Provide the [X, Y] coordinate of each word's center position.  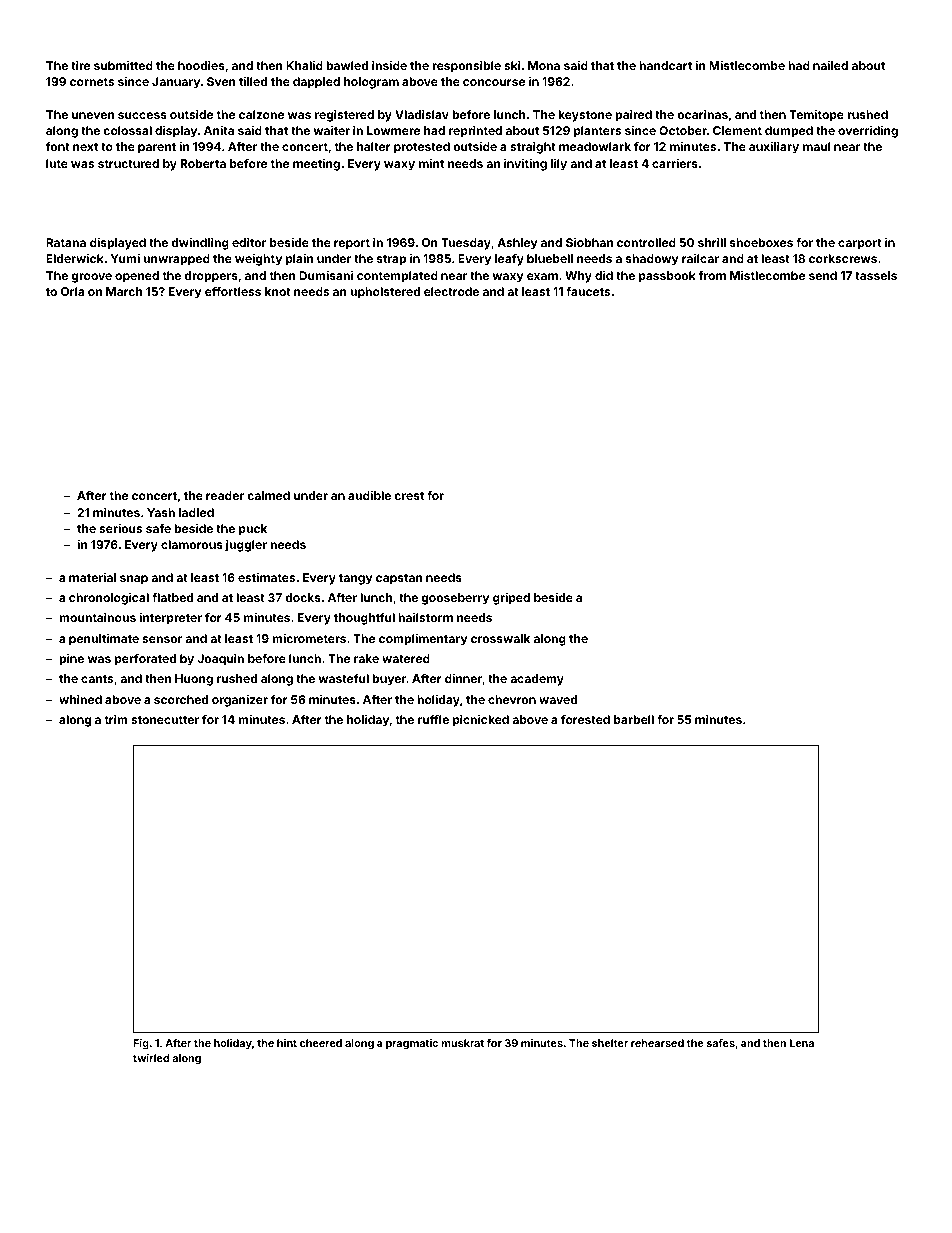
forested [585, 719]
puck [253, 530]
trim [116, 719]
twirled [151, 1058]
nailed [830, 65]
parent [157, 148]
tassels [876, 275]
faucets [588, 291]
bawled [347, 65]
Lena [802, 1043]
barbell [634, 719]
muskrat [463, 1043]
